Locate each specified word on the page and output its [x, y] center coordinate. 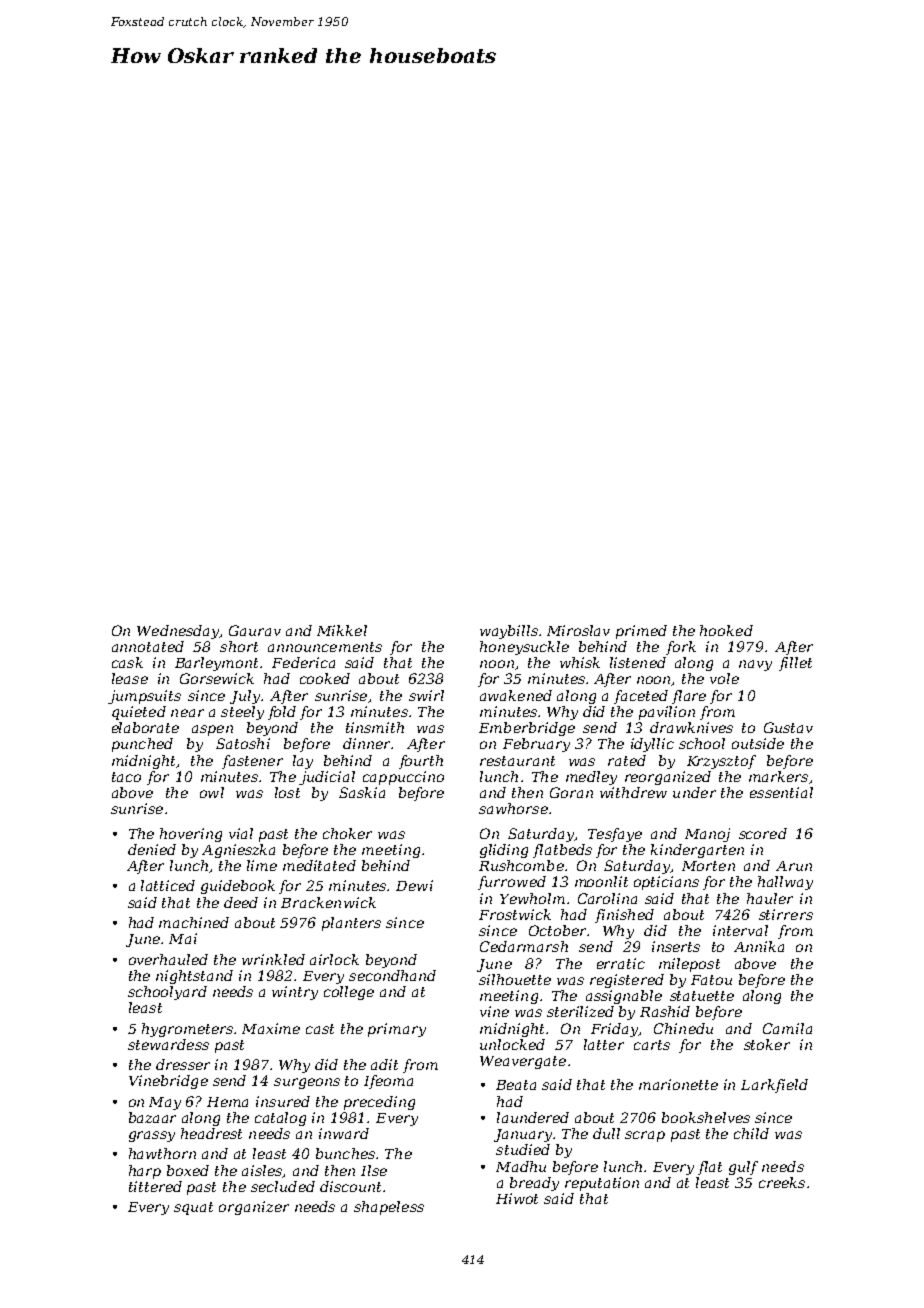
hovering [191, 835]
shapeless [389, 1208]
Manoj [707, 835]
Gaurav [255, 630]
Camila [787, 1028]
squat [193, 1208]
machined [194, 922]
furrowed [512, 883]
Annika [759, 946]
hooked [726, 630]
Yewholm [532, 898]
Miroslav [578, 630]
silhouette [515, 979]
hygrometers [188, 1030]
